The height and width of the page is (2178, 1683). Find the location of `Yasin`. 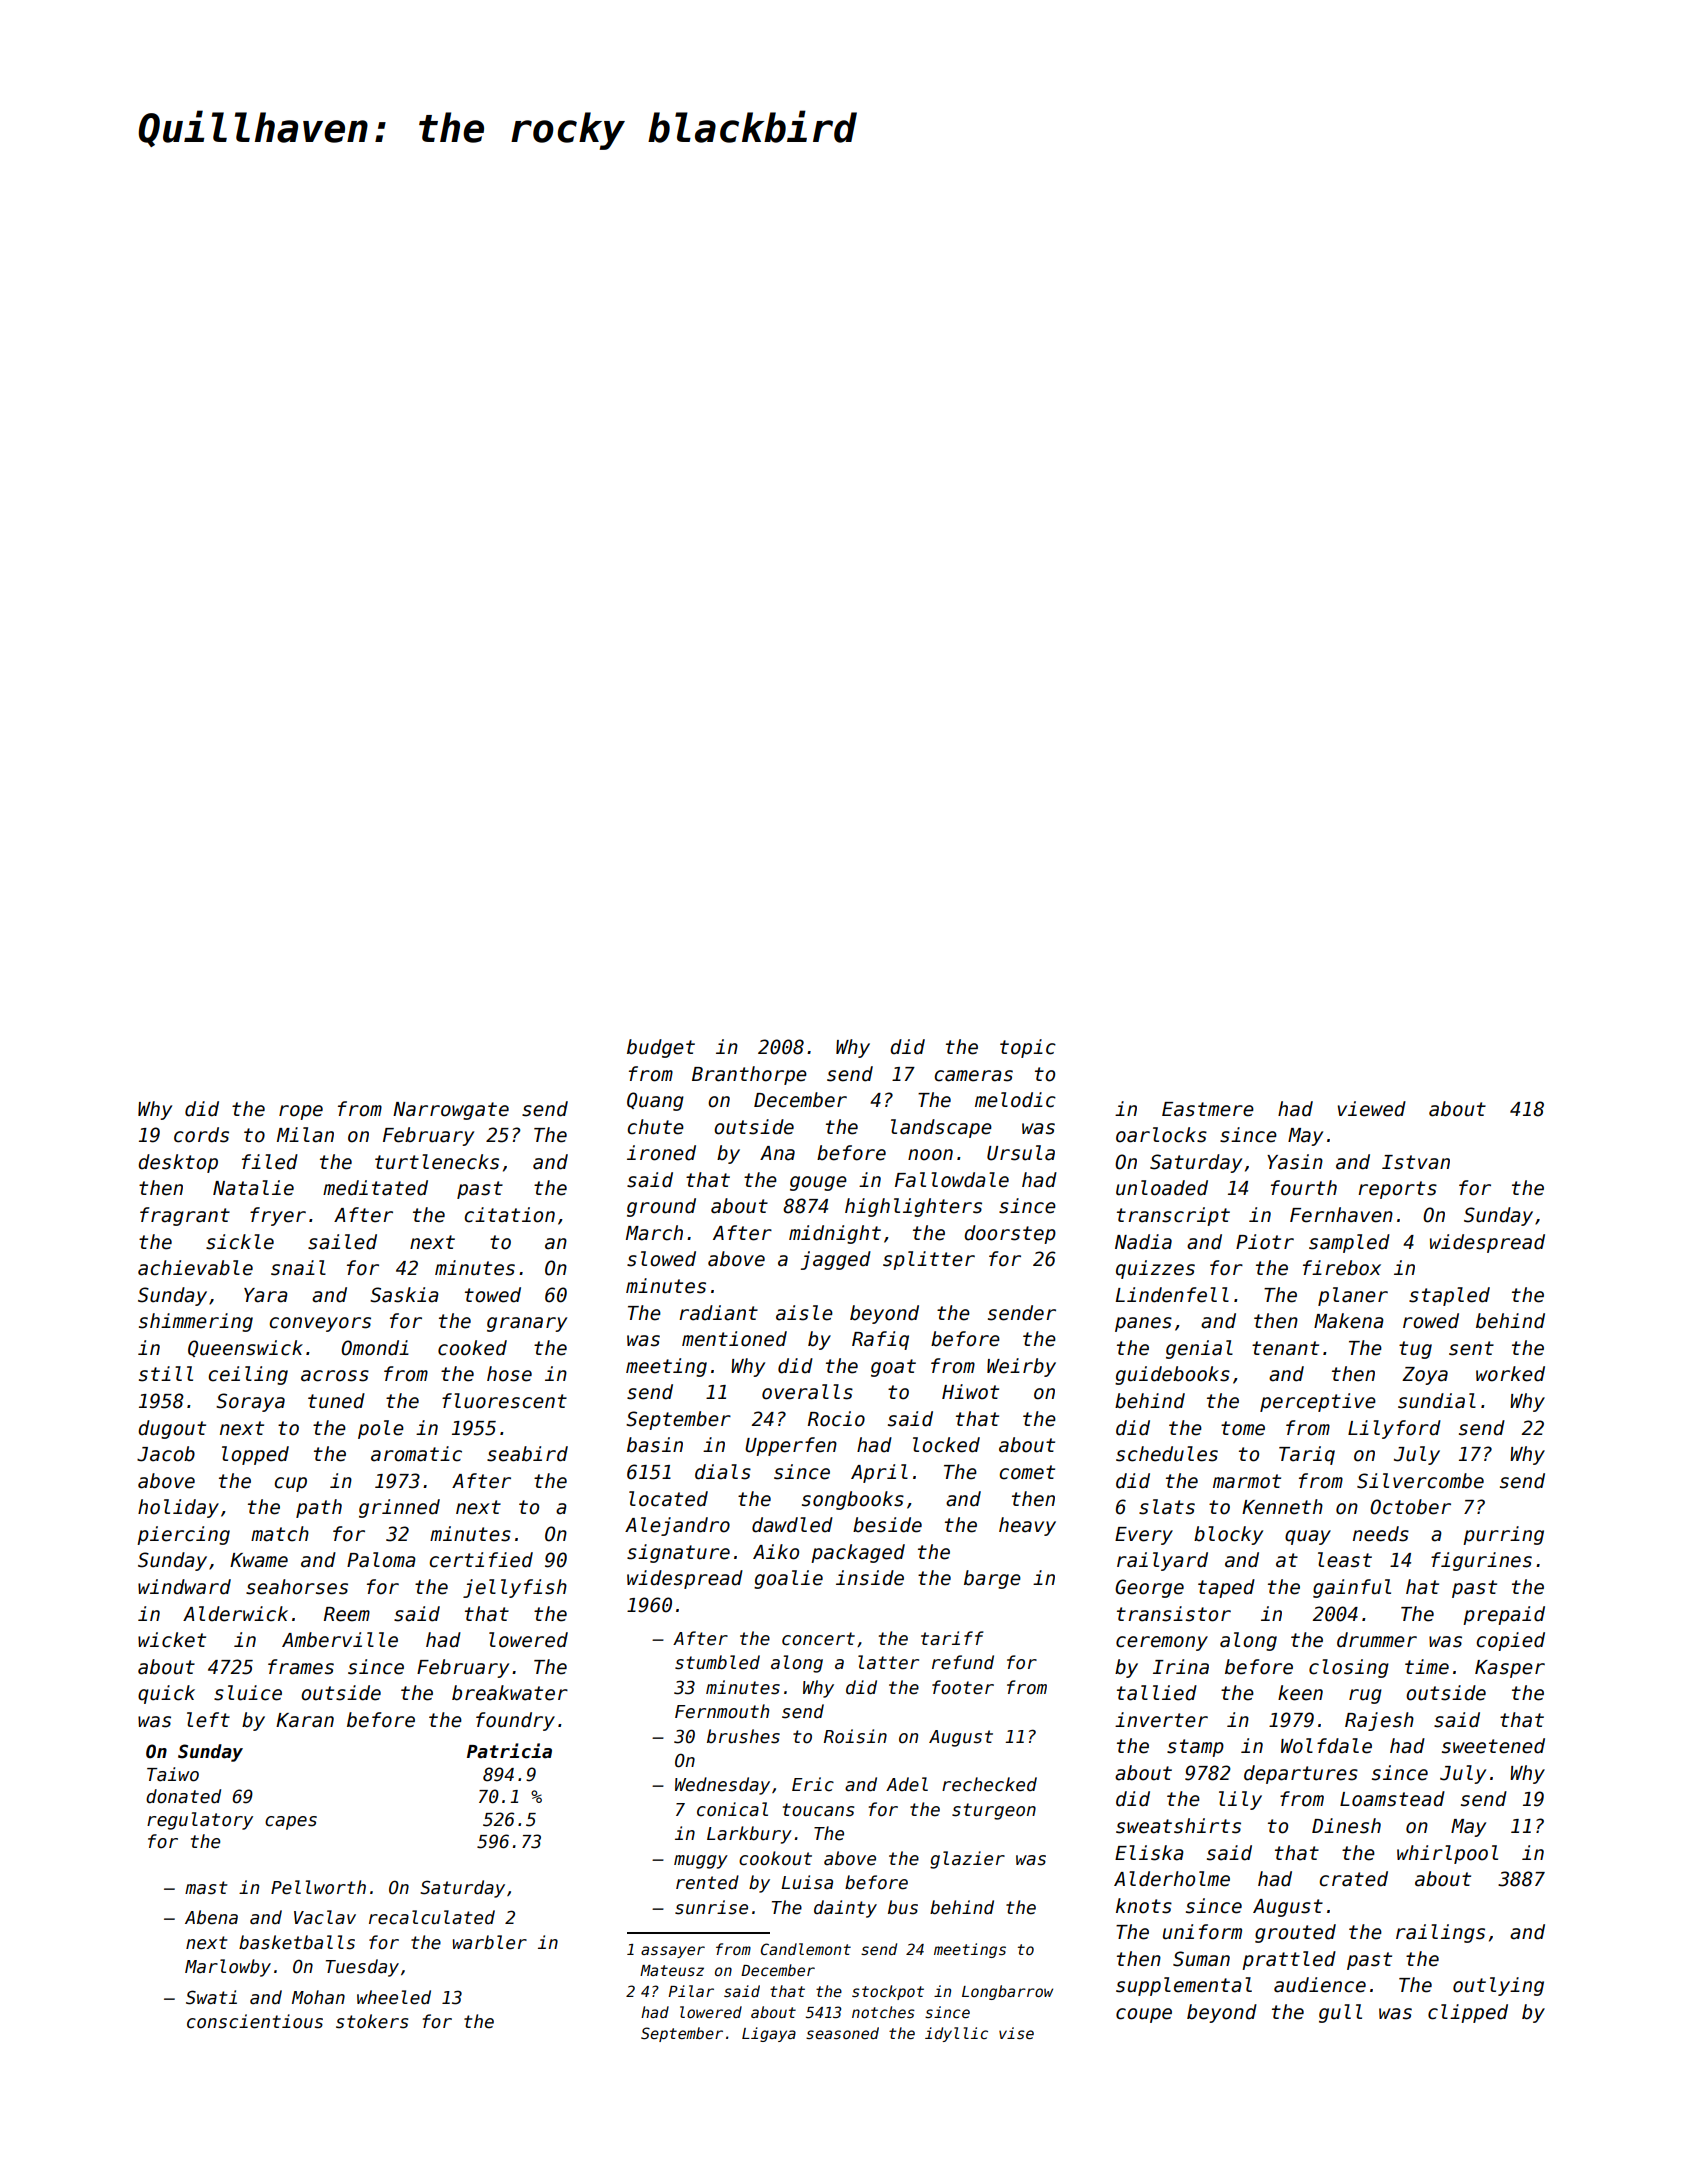

Yasin is located at coordinates (1295, 1162).
